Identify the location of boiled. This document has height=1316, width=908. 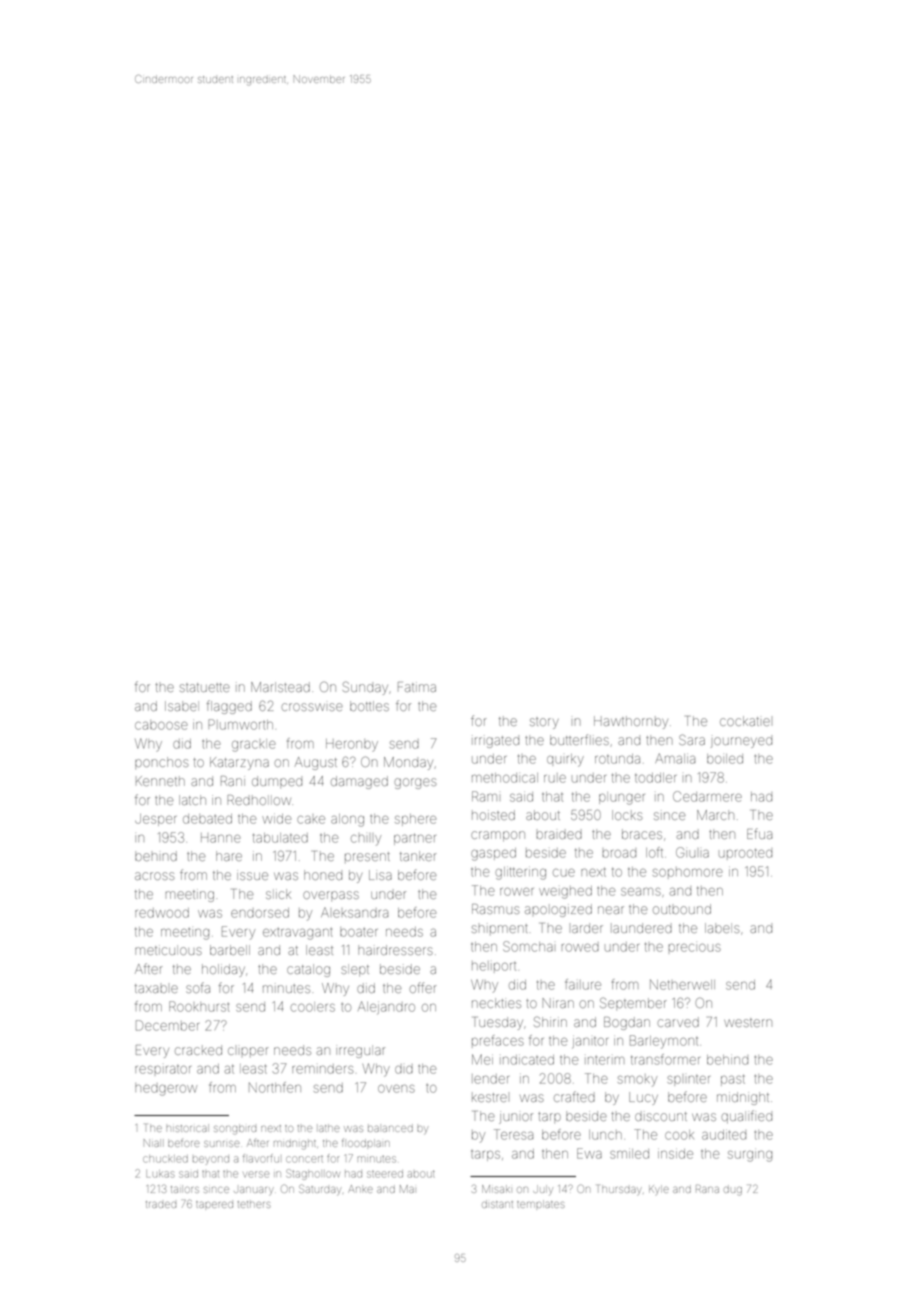
(725, 759).
